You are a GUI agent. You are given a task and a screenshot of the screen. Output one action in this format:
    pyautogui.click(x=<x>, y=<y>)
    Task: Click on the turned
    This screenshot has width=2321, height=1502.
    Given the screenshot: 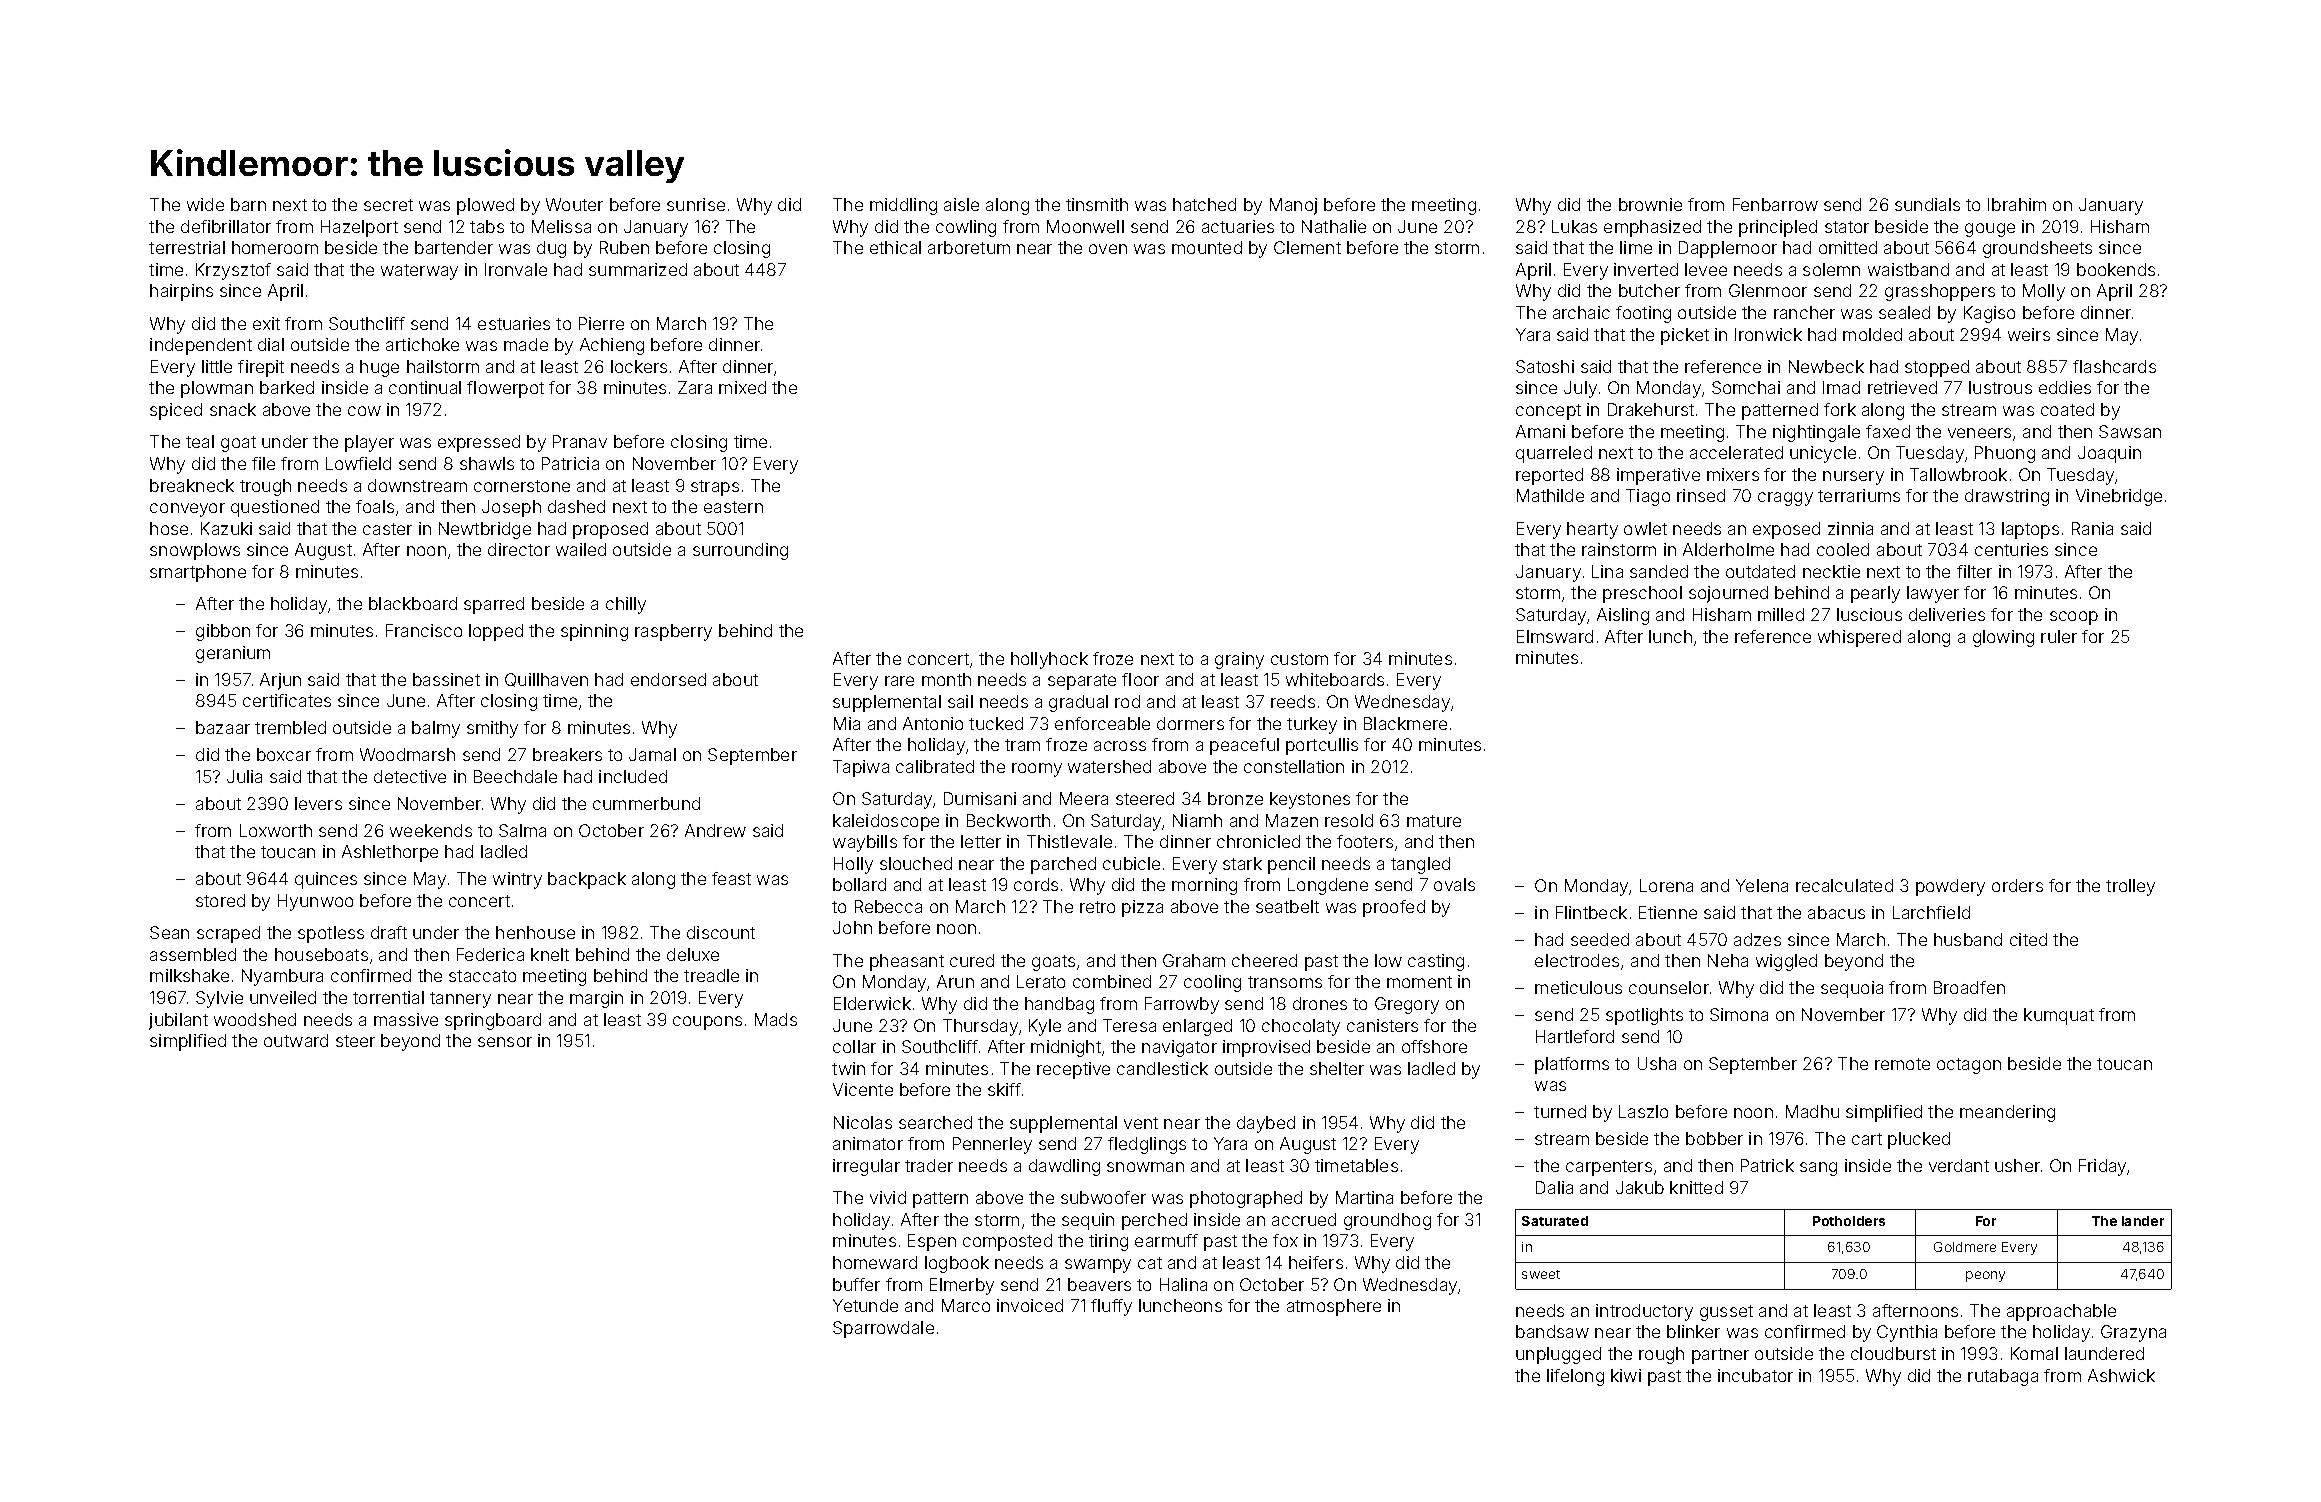 What is the action you would take?
    pyautogui.click(x=1560, y=1111)
